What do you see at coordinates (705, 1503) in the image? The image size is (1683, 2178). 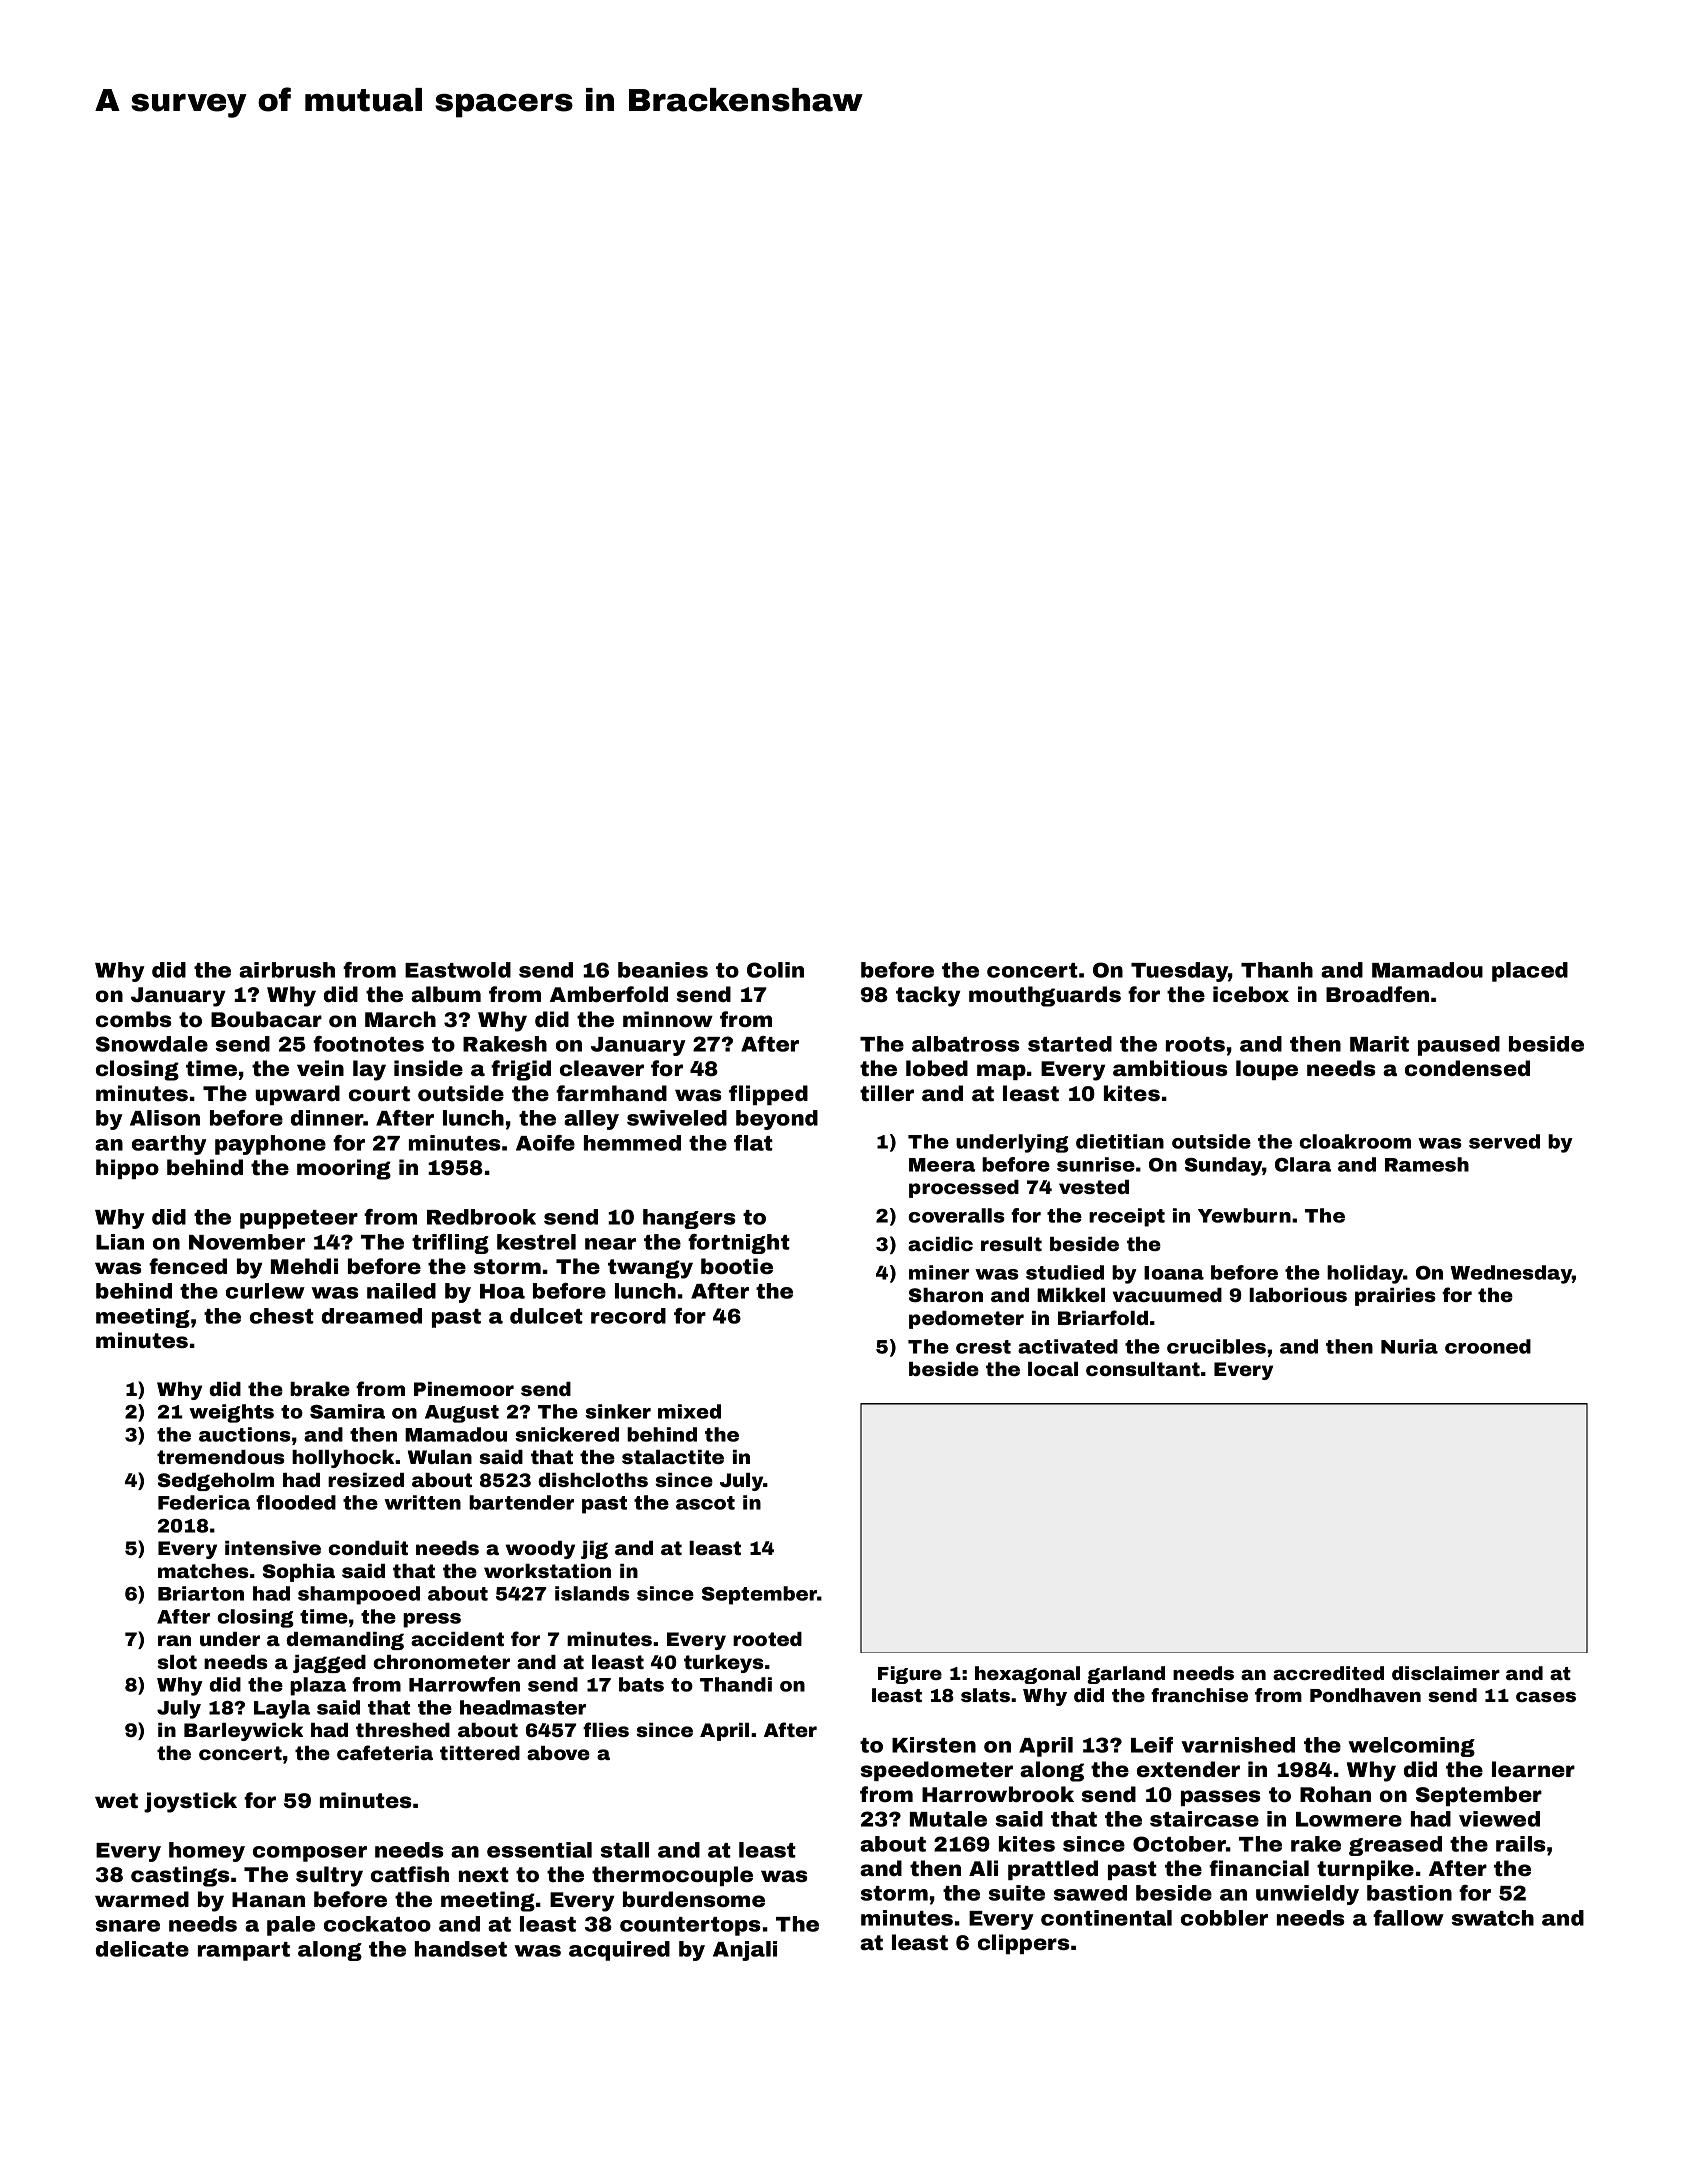 I see `ascot` at bounding box center [705, 1503].
